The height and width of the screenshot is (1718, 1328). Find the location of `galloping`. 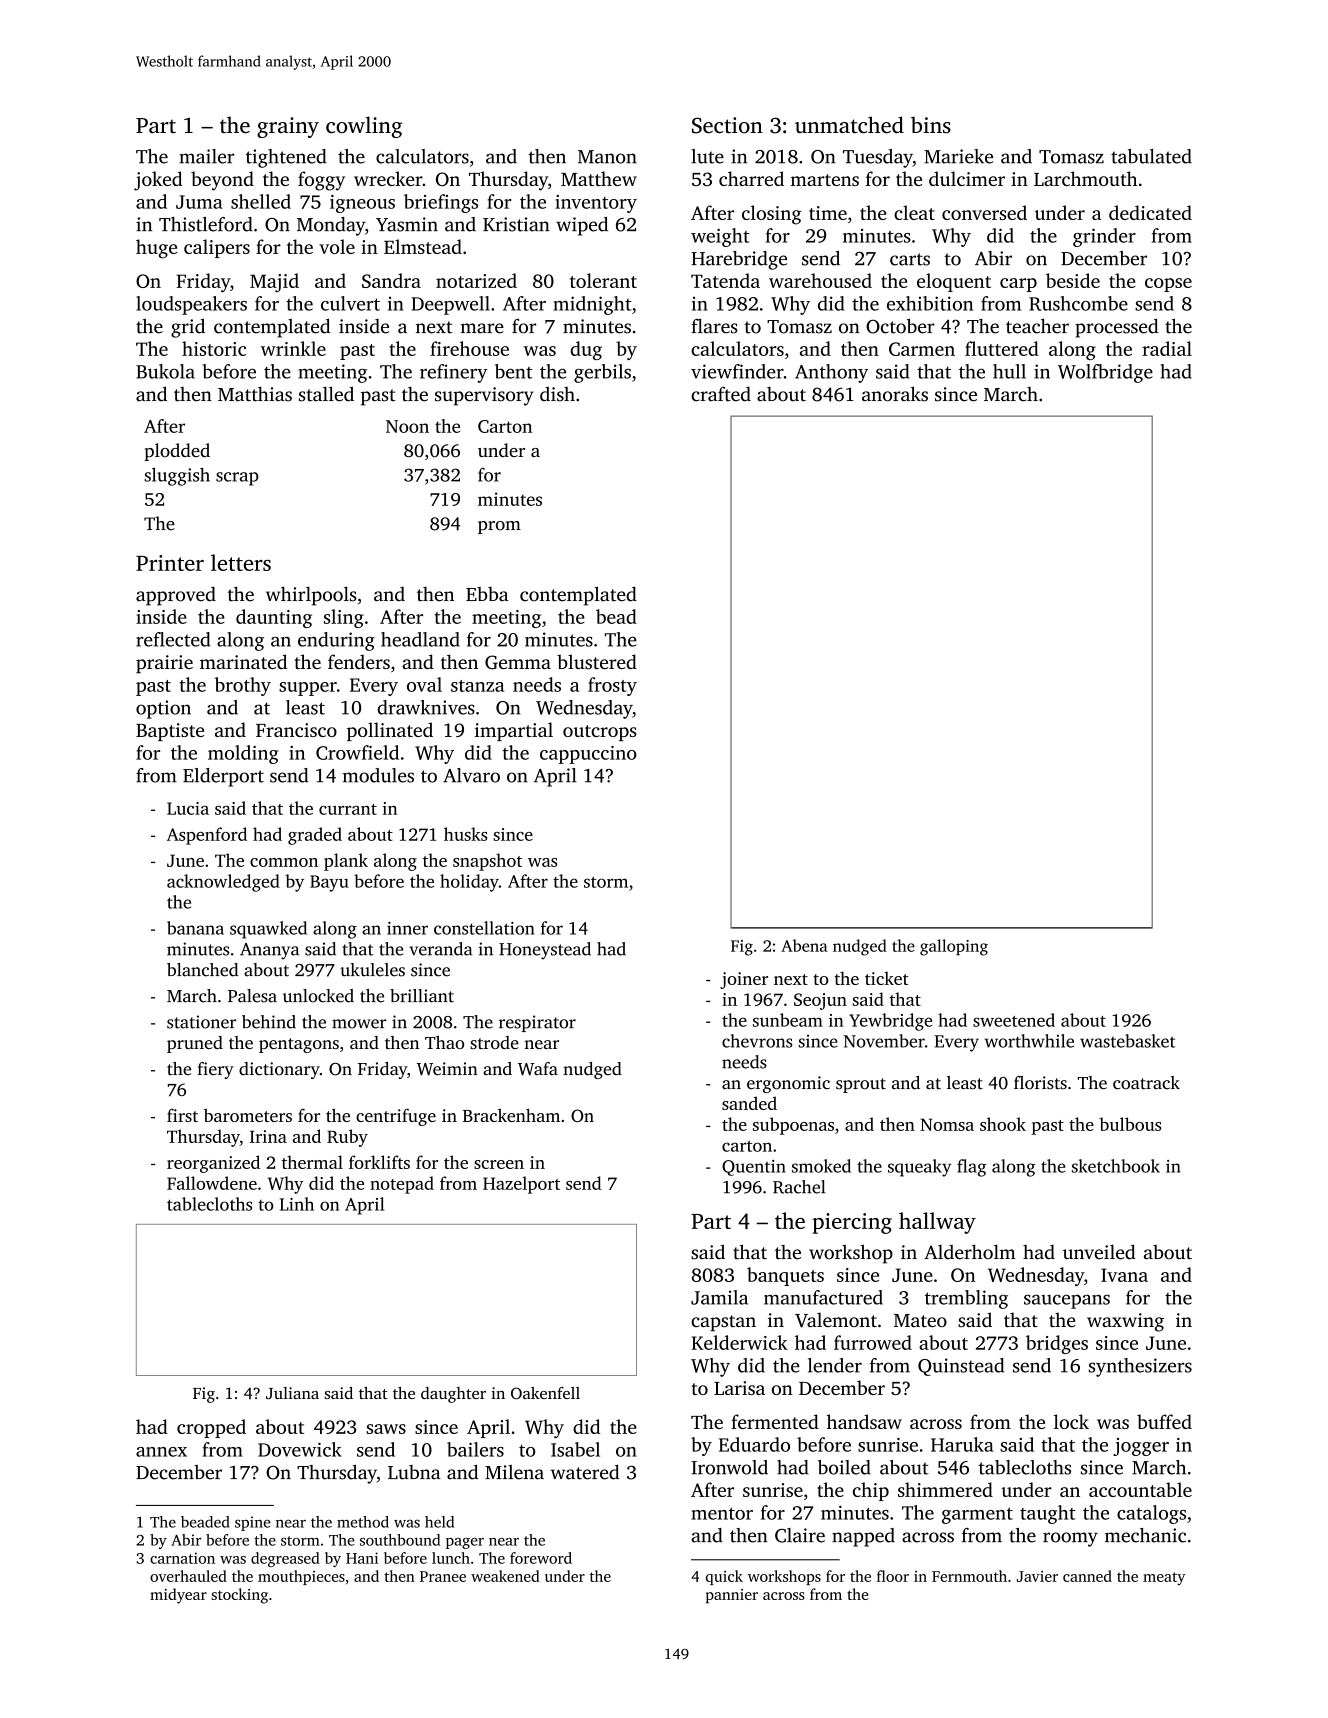

galloping is located at coordinates (954, 947).
